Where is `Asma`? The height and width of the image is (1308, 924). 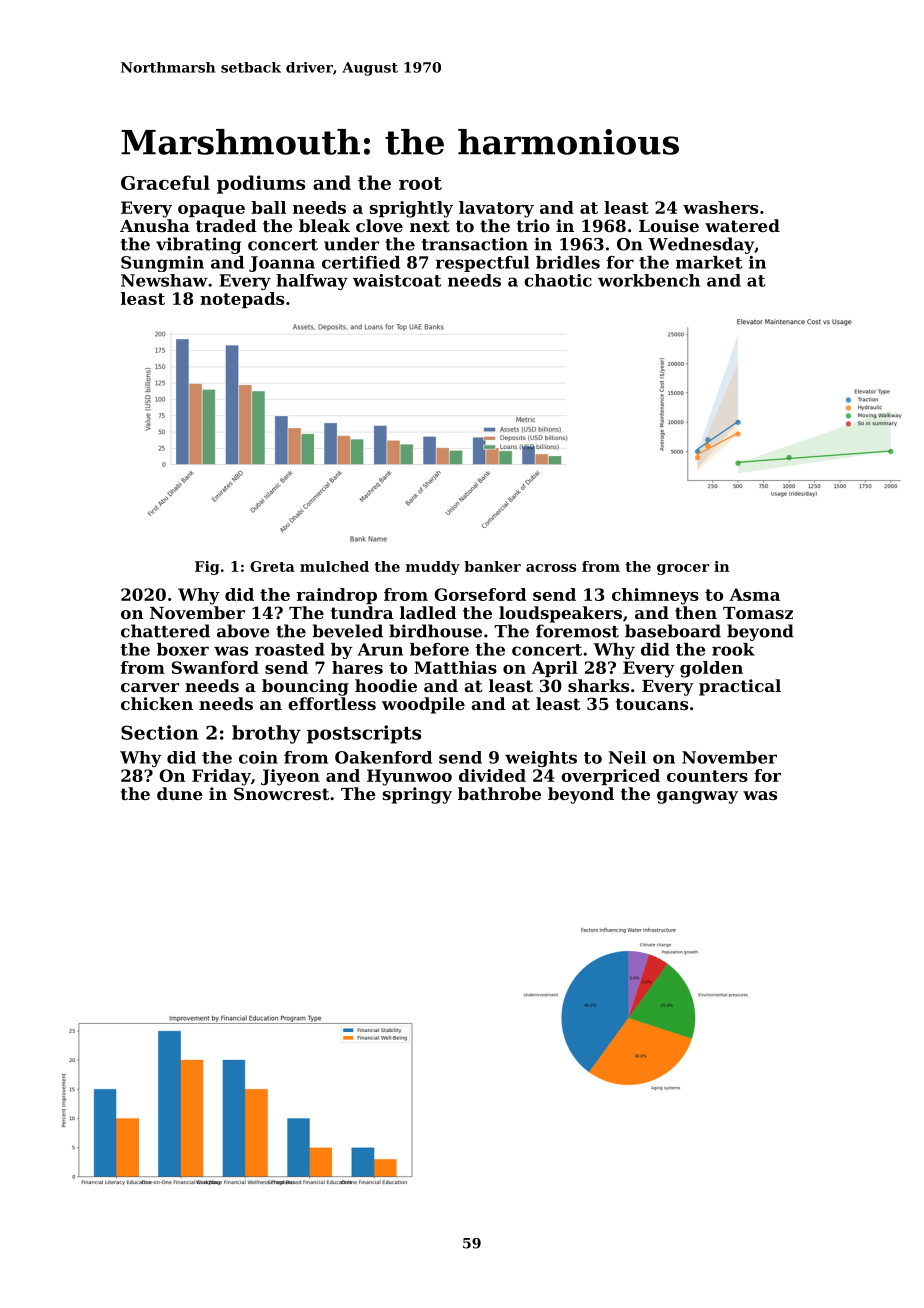 Asma is located at coordinates (754, 594).
